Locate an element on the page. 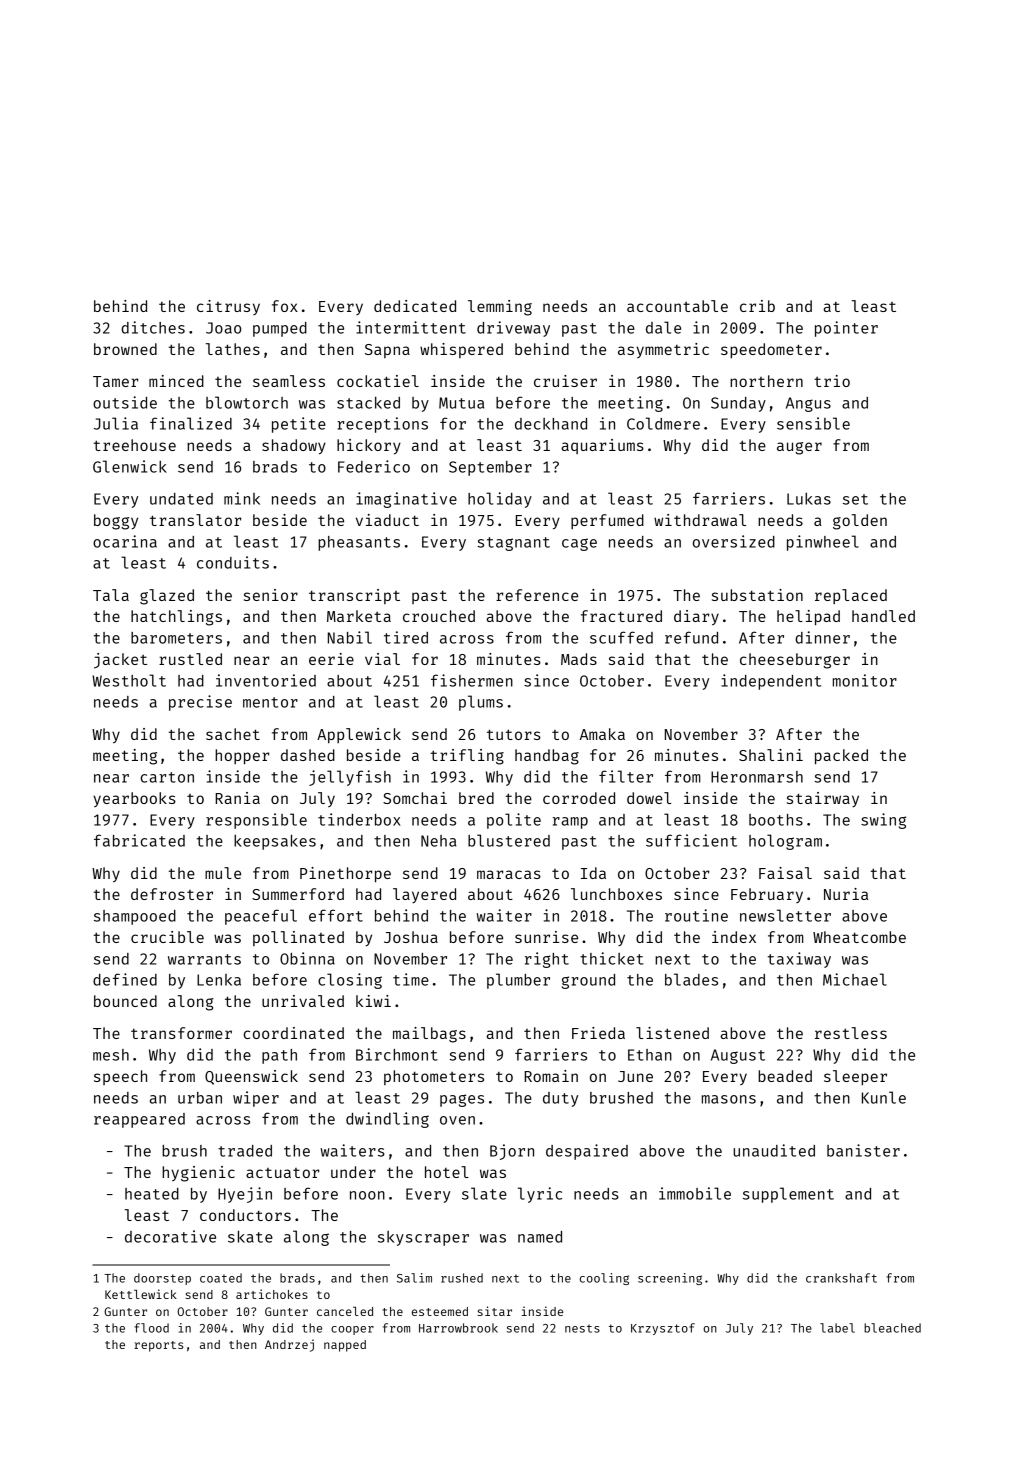 The height and width of the document is (1475, 1018). restless is located at coordinates (851, 1033).
